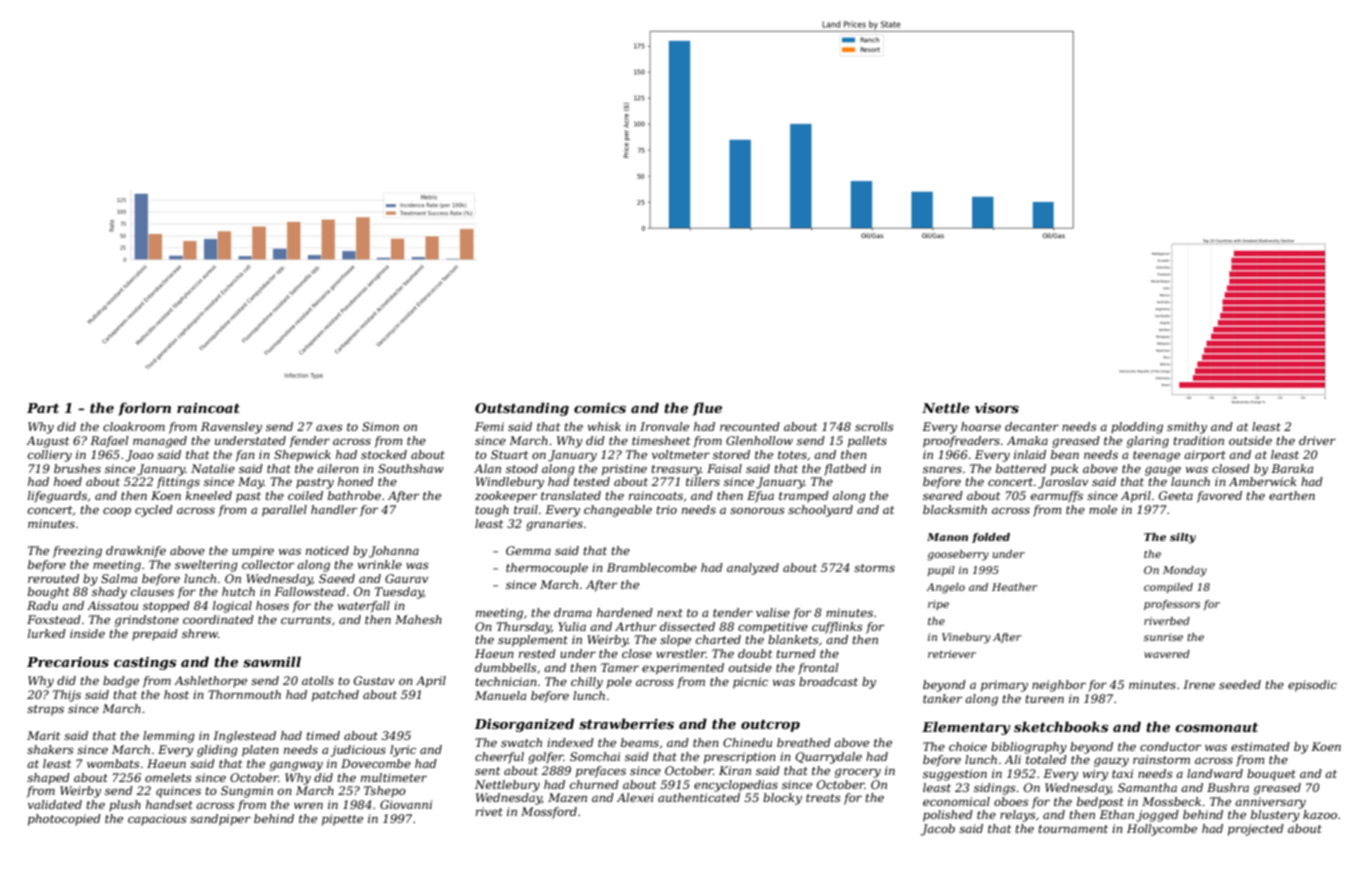 This screenshot has height=887, width=1372. What do you see at coordinates (1063, 483) in the screenshot?
I see `Jaroslav` at bounding box center [1063, 483].
